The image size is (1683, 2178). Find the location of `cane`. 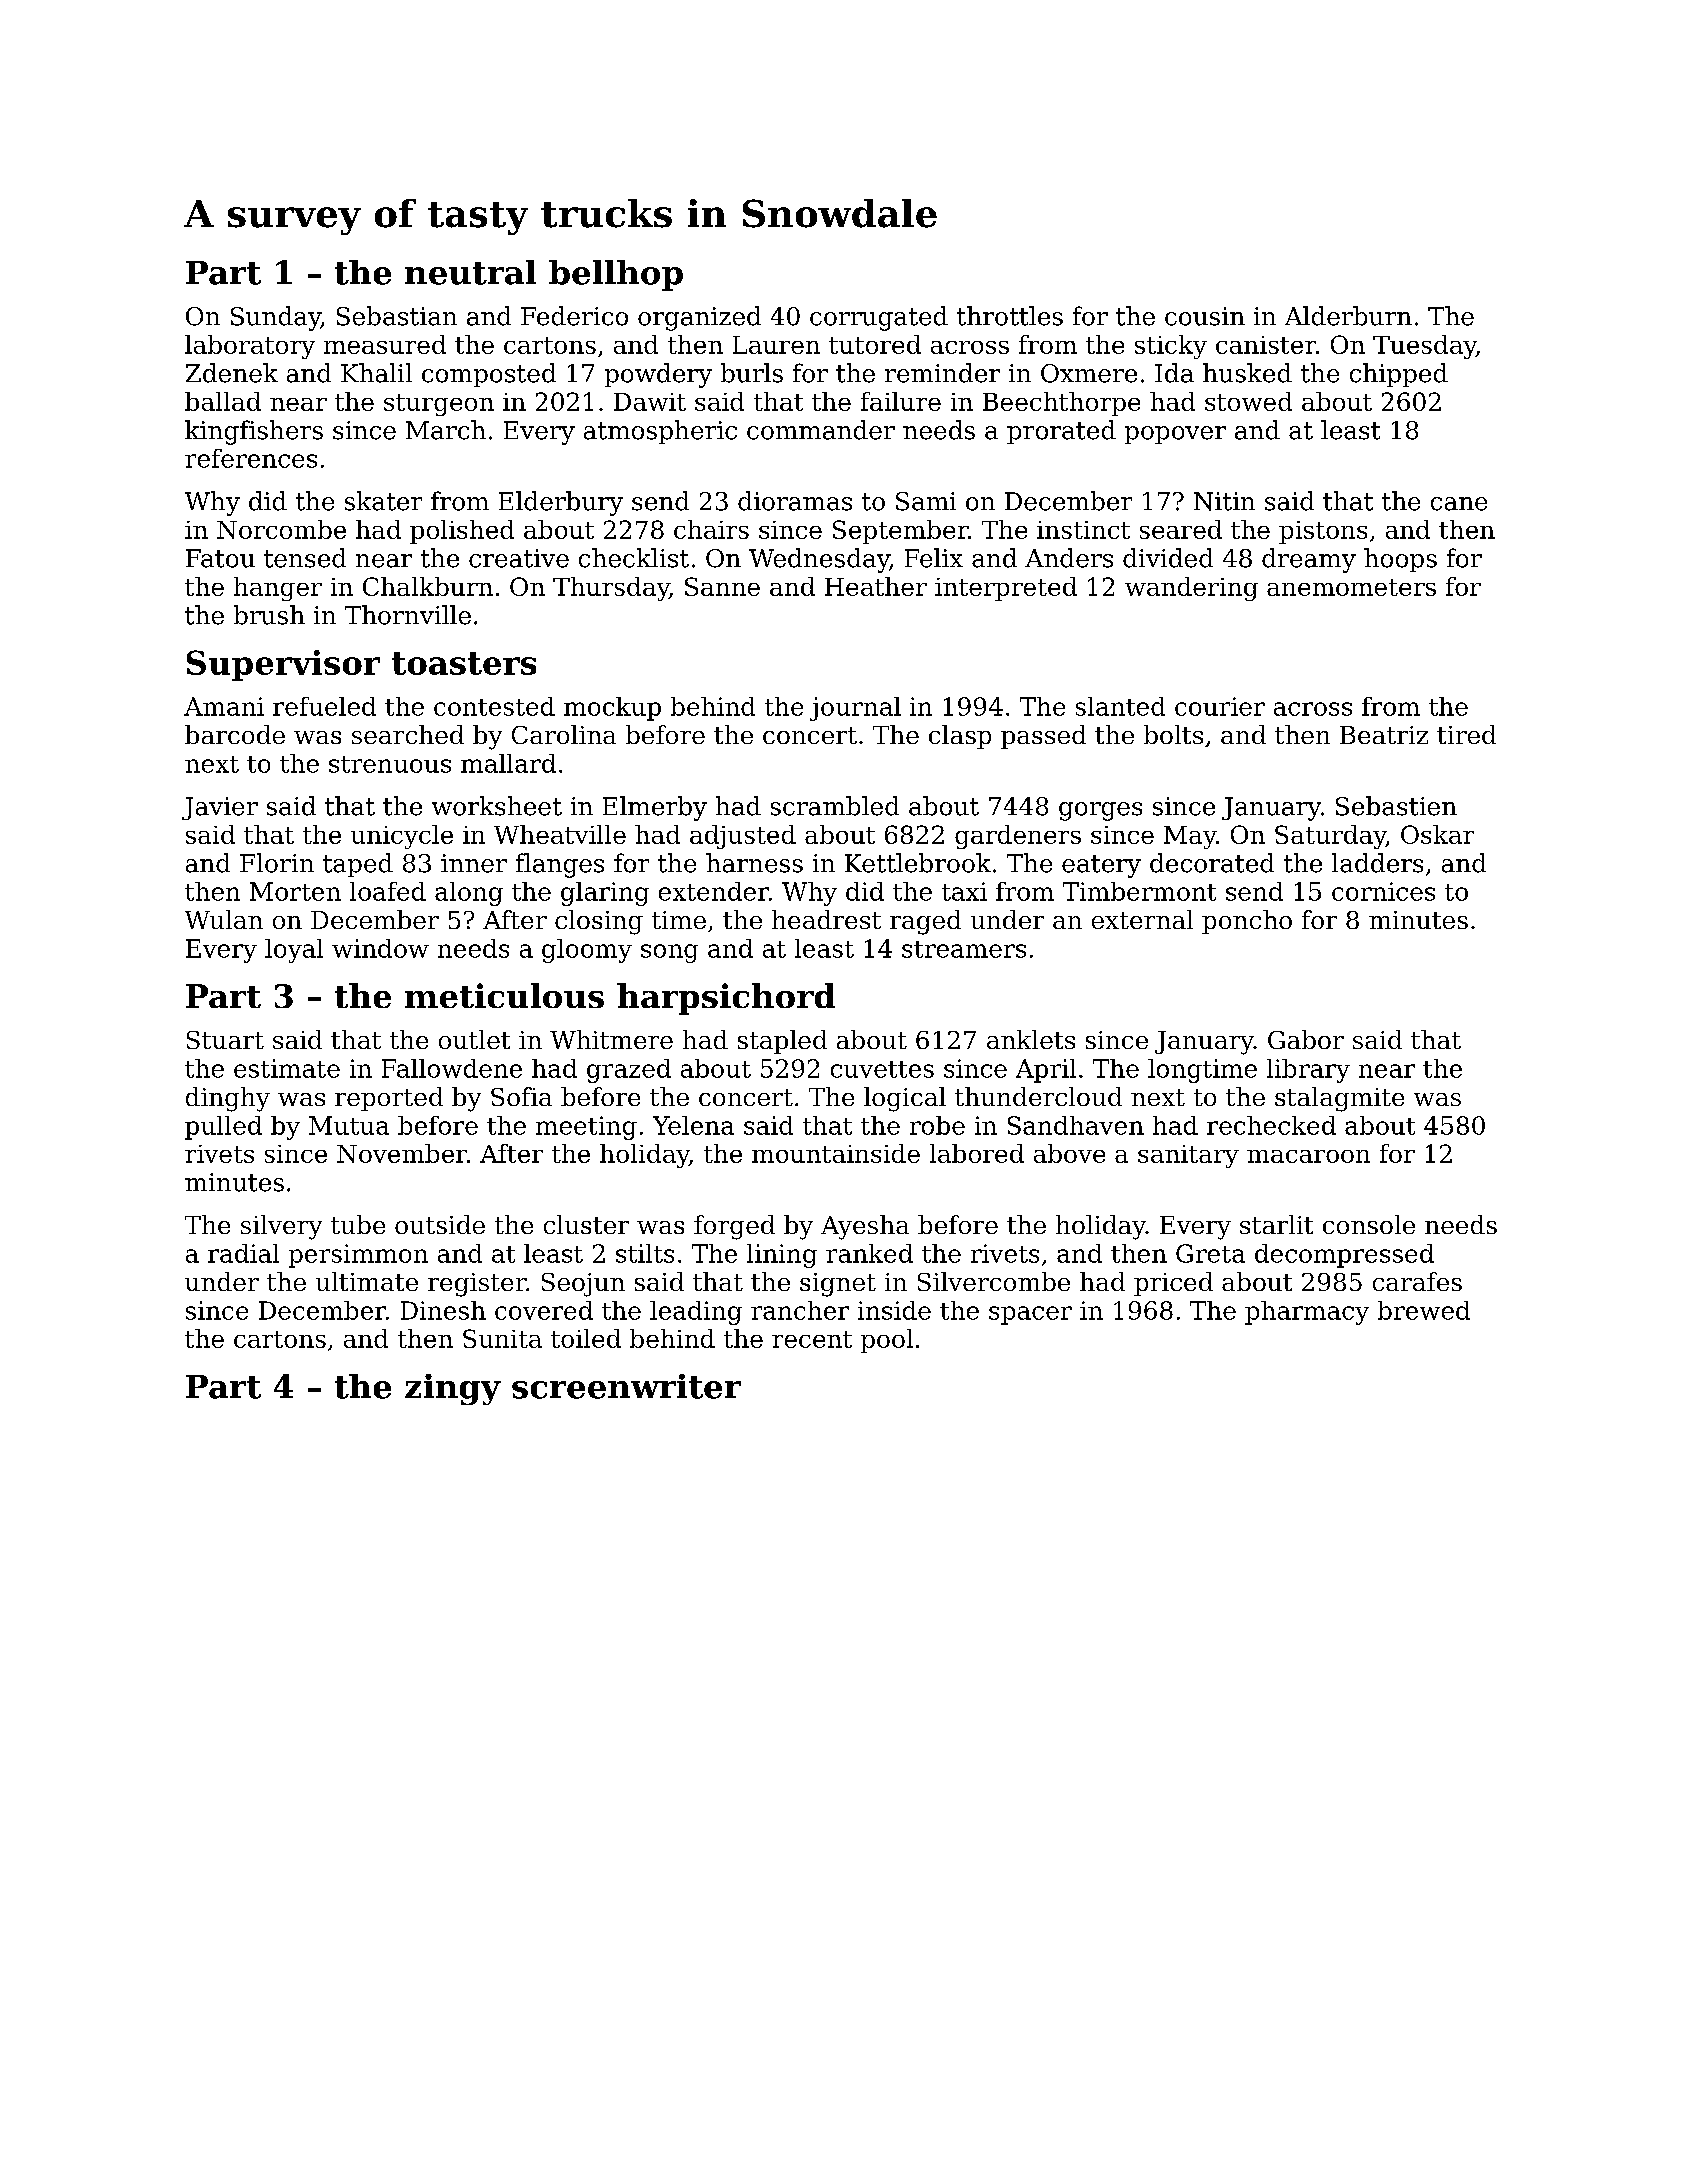

cane is located at coordinates (1459, 504).
